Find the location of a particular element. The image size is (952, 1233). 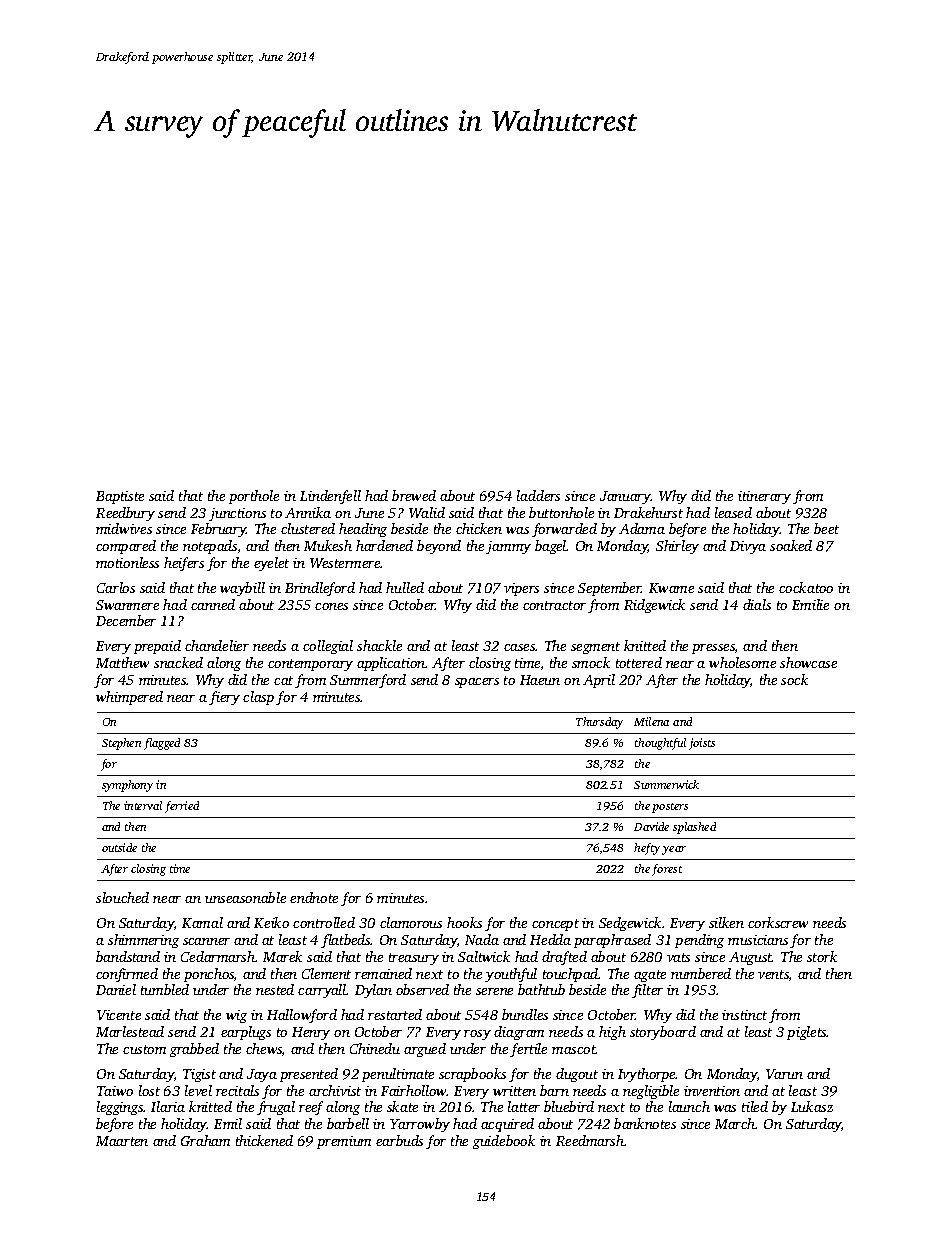

clustered is located at coordinates (308, 528).
